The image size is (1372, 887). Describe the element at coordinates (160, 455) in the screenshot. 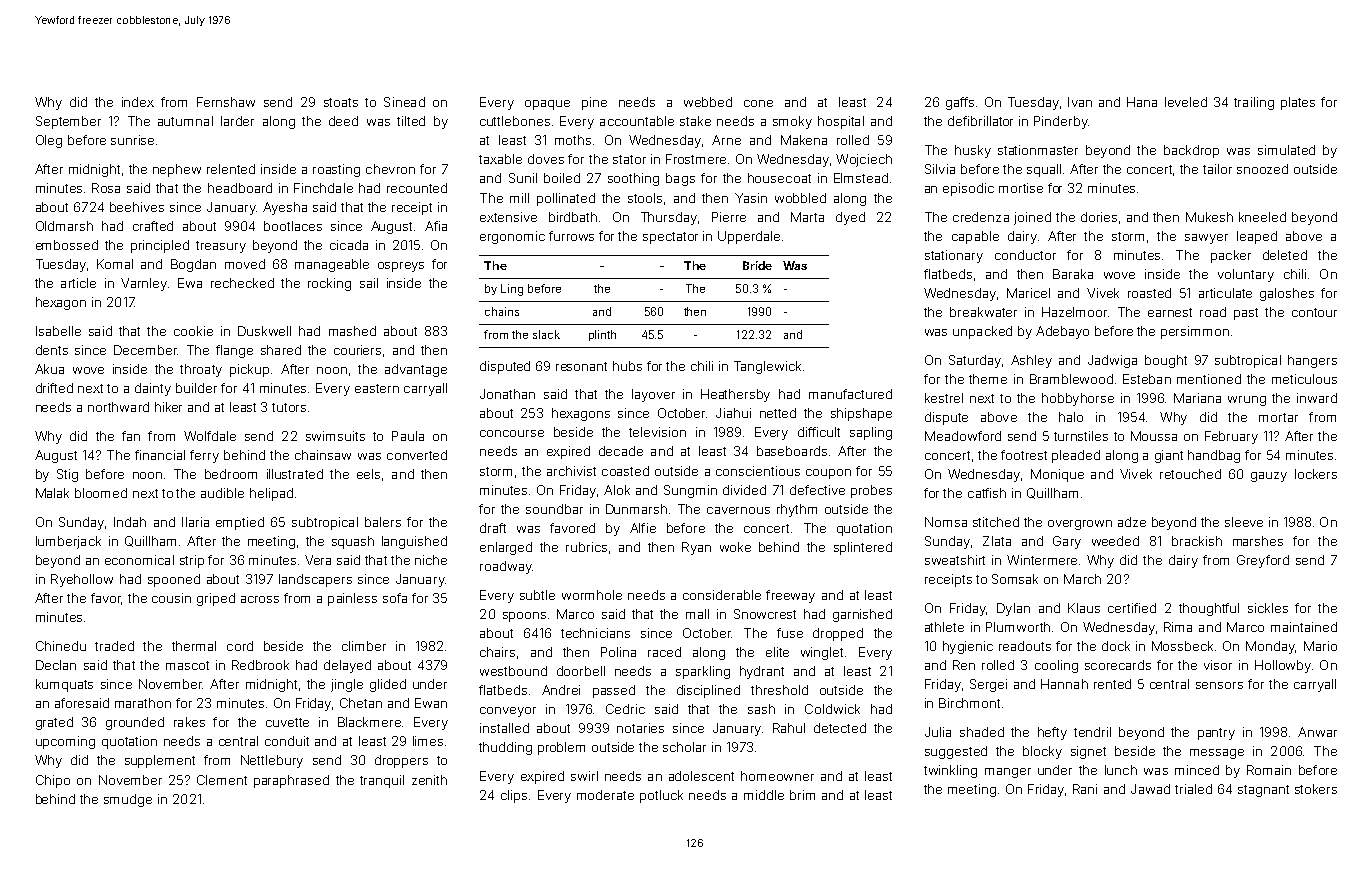

I see `financial` at that location.
